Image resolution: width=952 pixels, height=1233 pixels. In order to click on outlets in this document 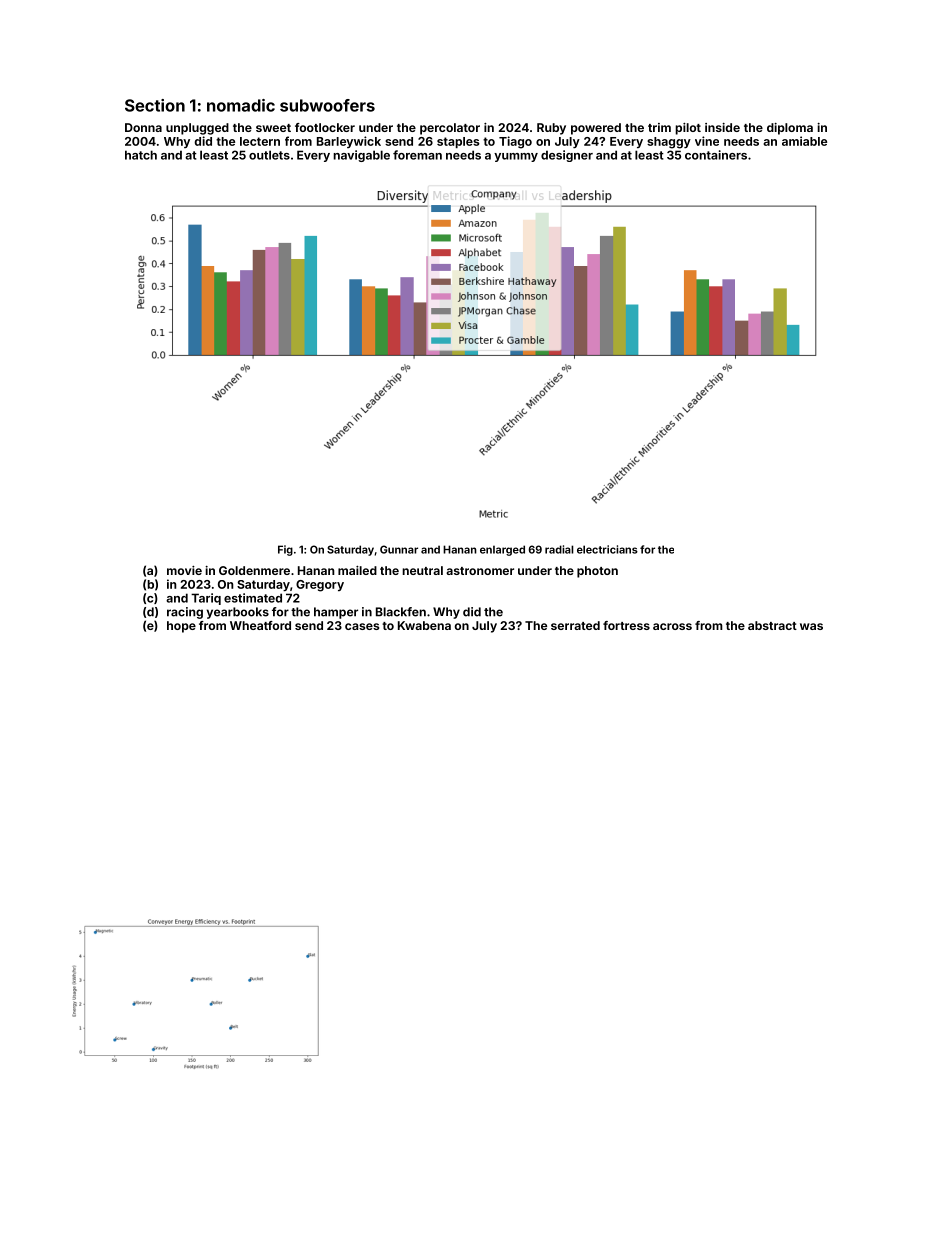, I will do `click(269, 155)`.
